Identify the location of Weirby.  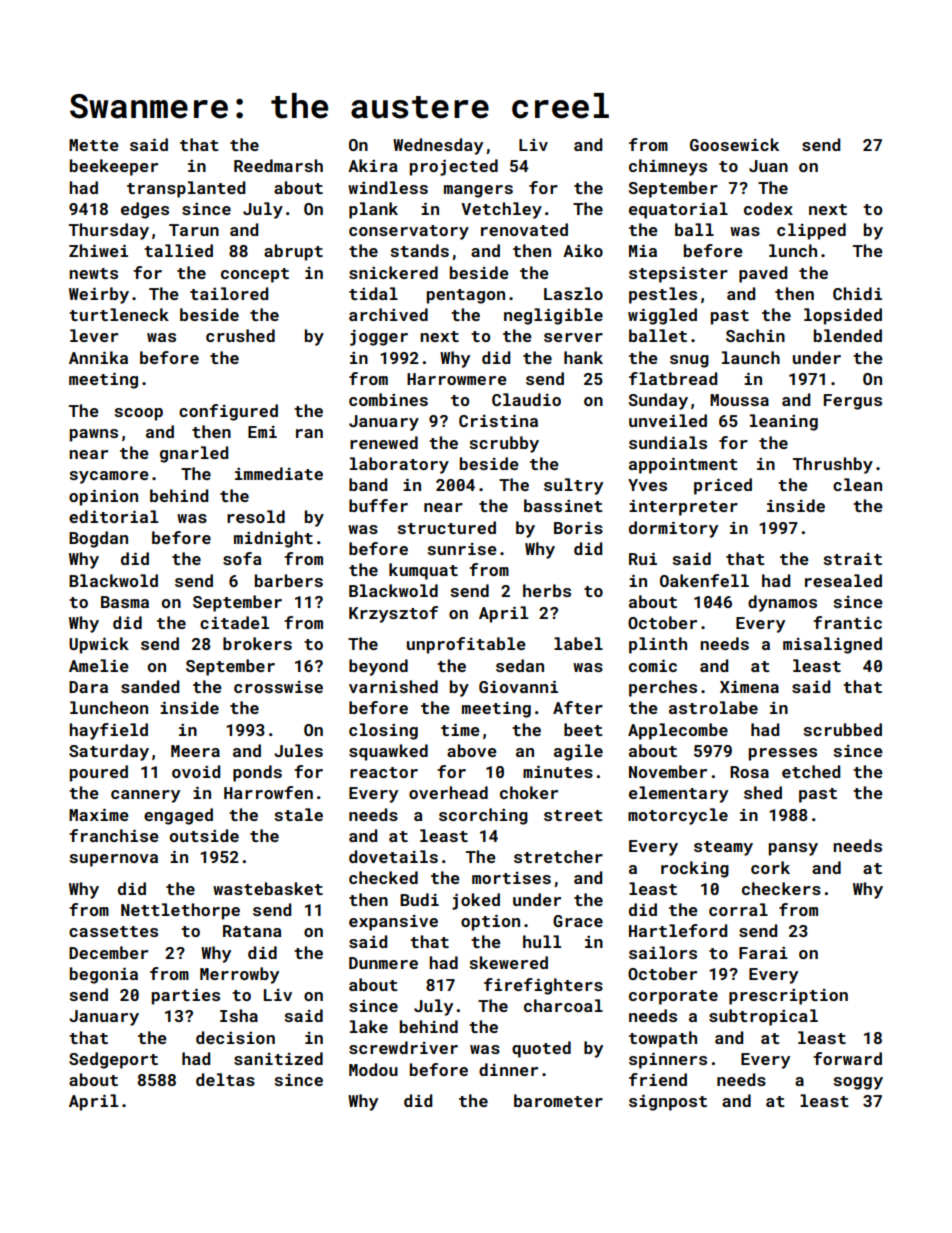
(99, 295).
